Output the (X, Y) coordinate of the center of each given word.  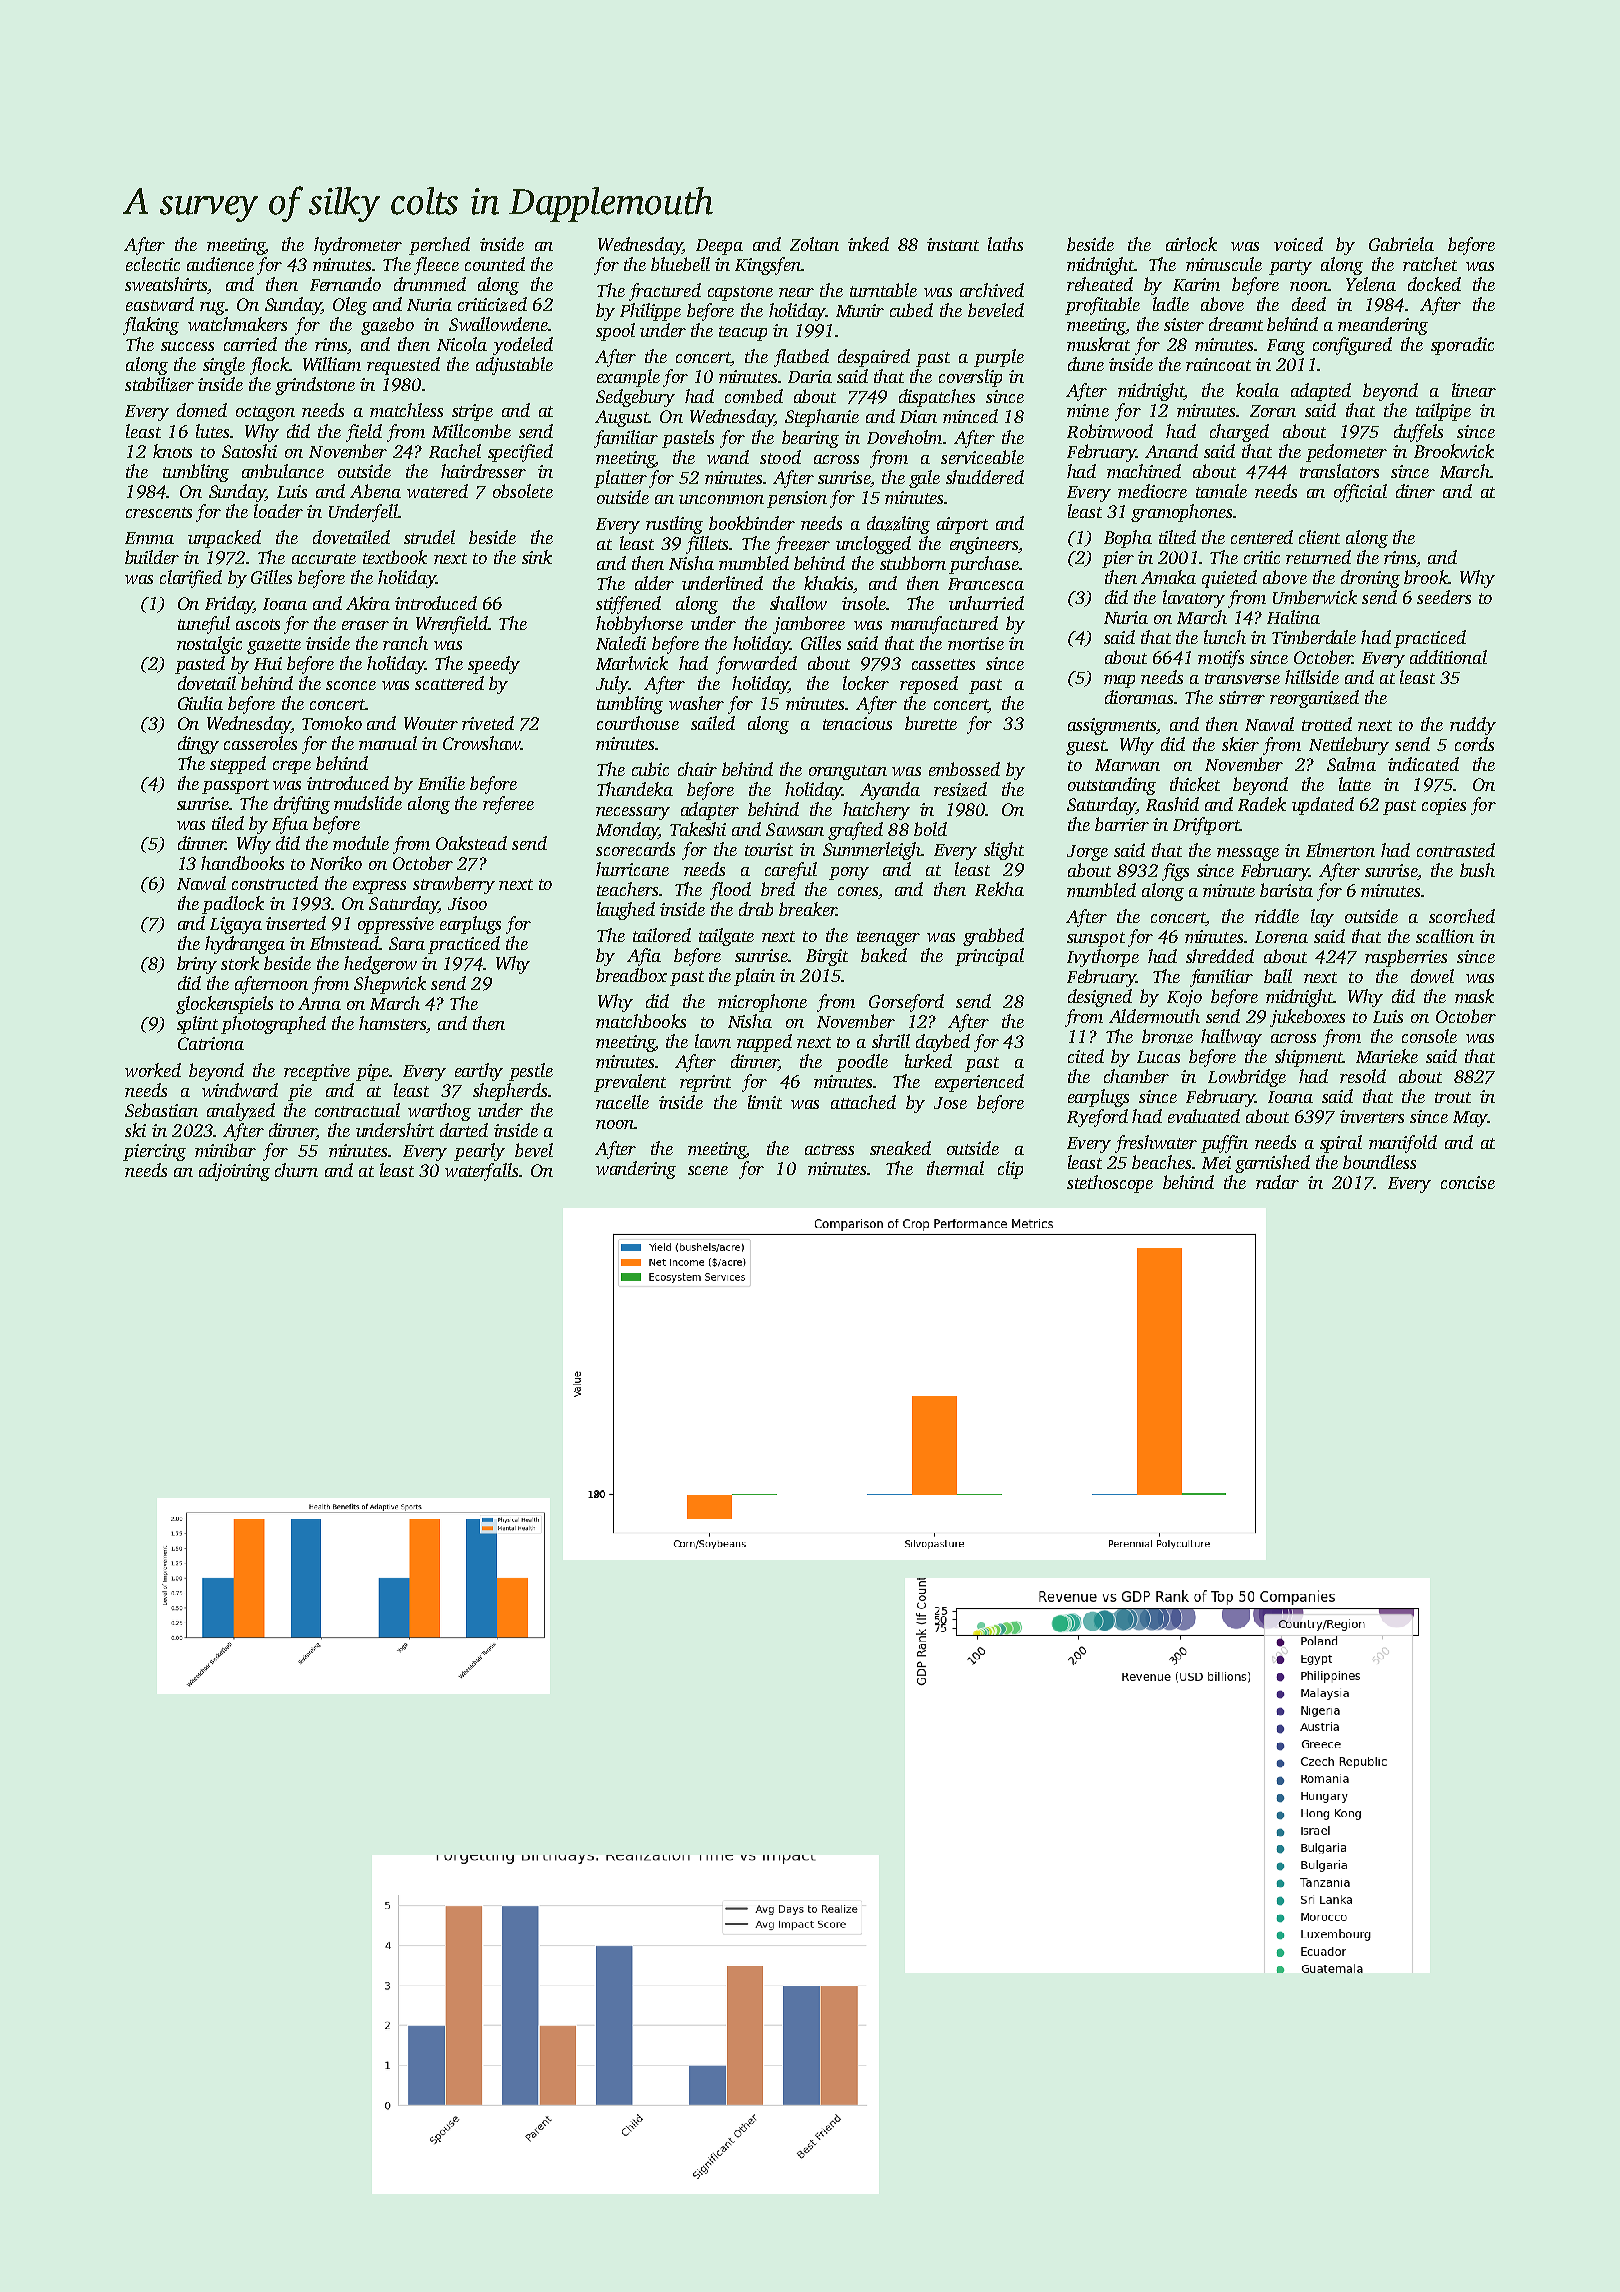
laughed (626, 911)
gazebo (387, 326)
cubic (650, 769)
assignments (1112, 726)
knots (172, 451)
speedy (494, 665)
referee (508, 805)
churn (296, 1170)
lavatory (1194, 599)
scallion (1445, 936)
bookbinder (752, 523)
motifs (1221, 659)
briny (197, 965)
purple (999, 358)
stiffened (628, 605)
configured (1352, 346)
